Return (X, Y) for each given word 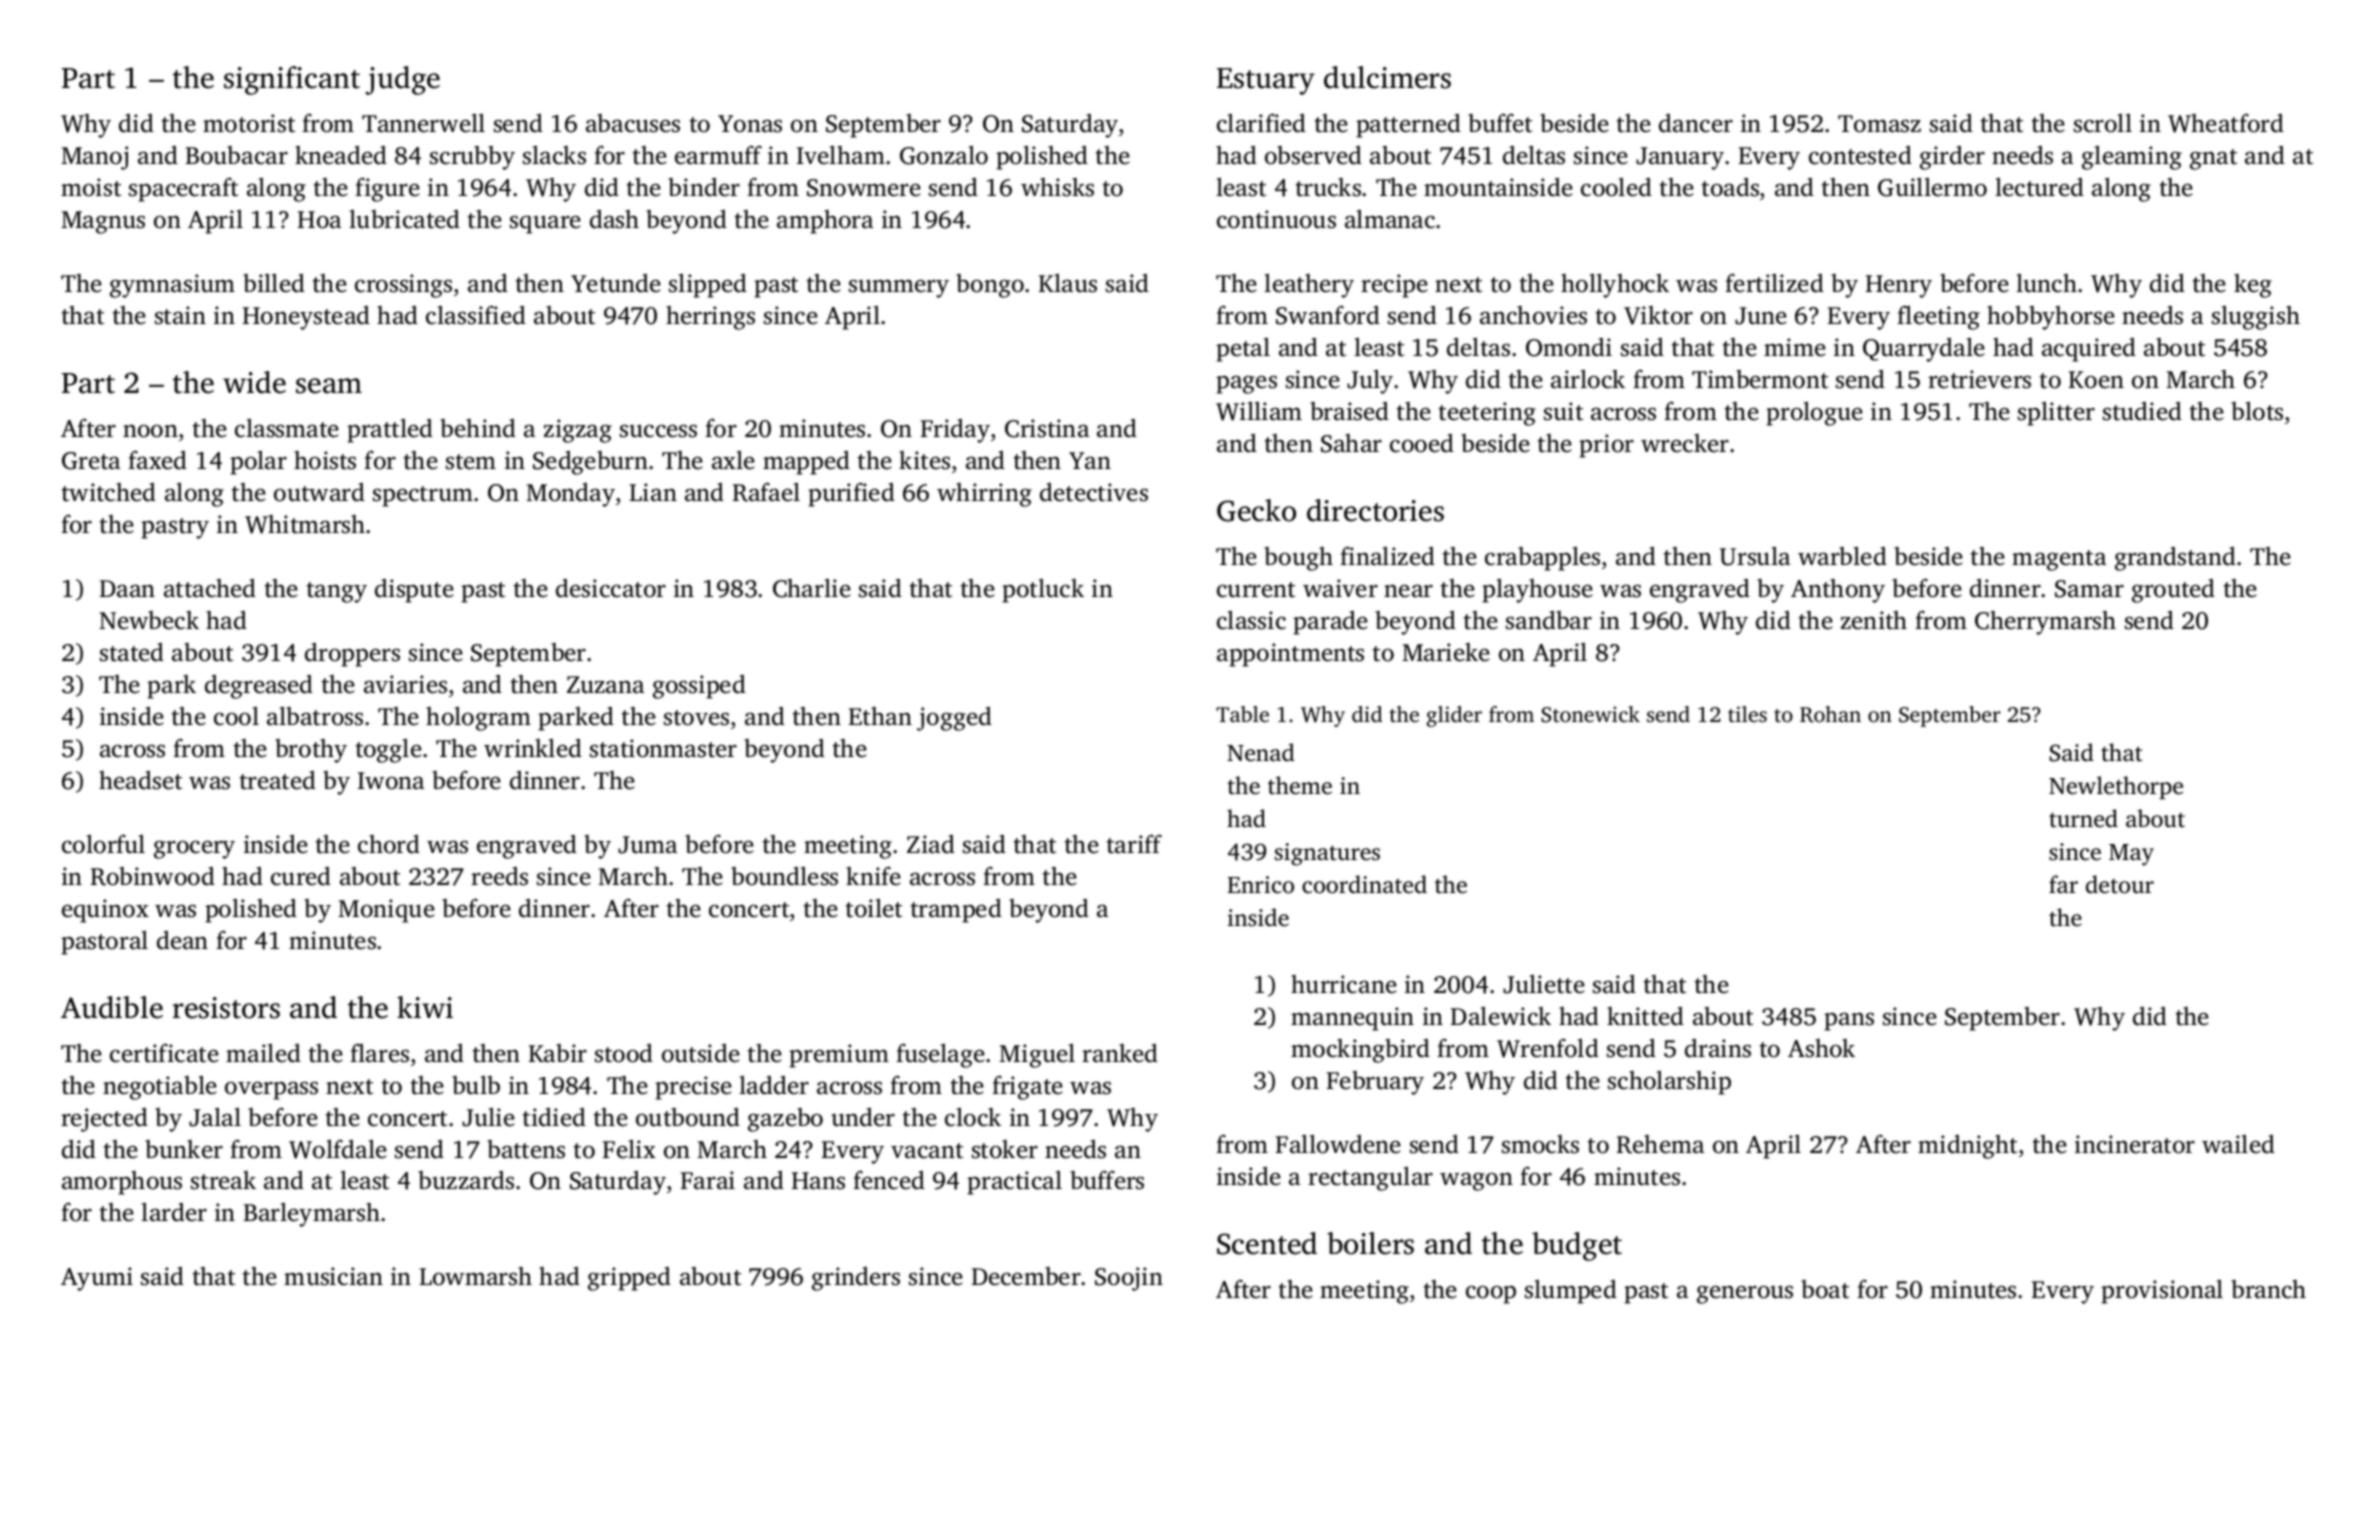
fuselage (940, 1056)
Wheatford (2226, 123)
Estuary (1266, 81)
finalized (1387, 556)
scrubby (472, 158)
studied (2142, 411)
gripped (629, 1279)
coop (1491, 1295)
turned (2083, 818)
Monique (386, 911)
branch (2268, 1289)
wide (254, 382)
